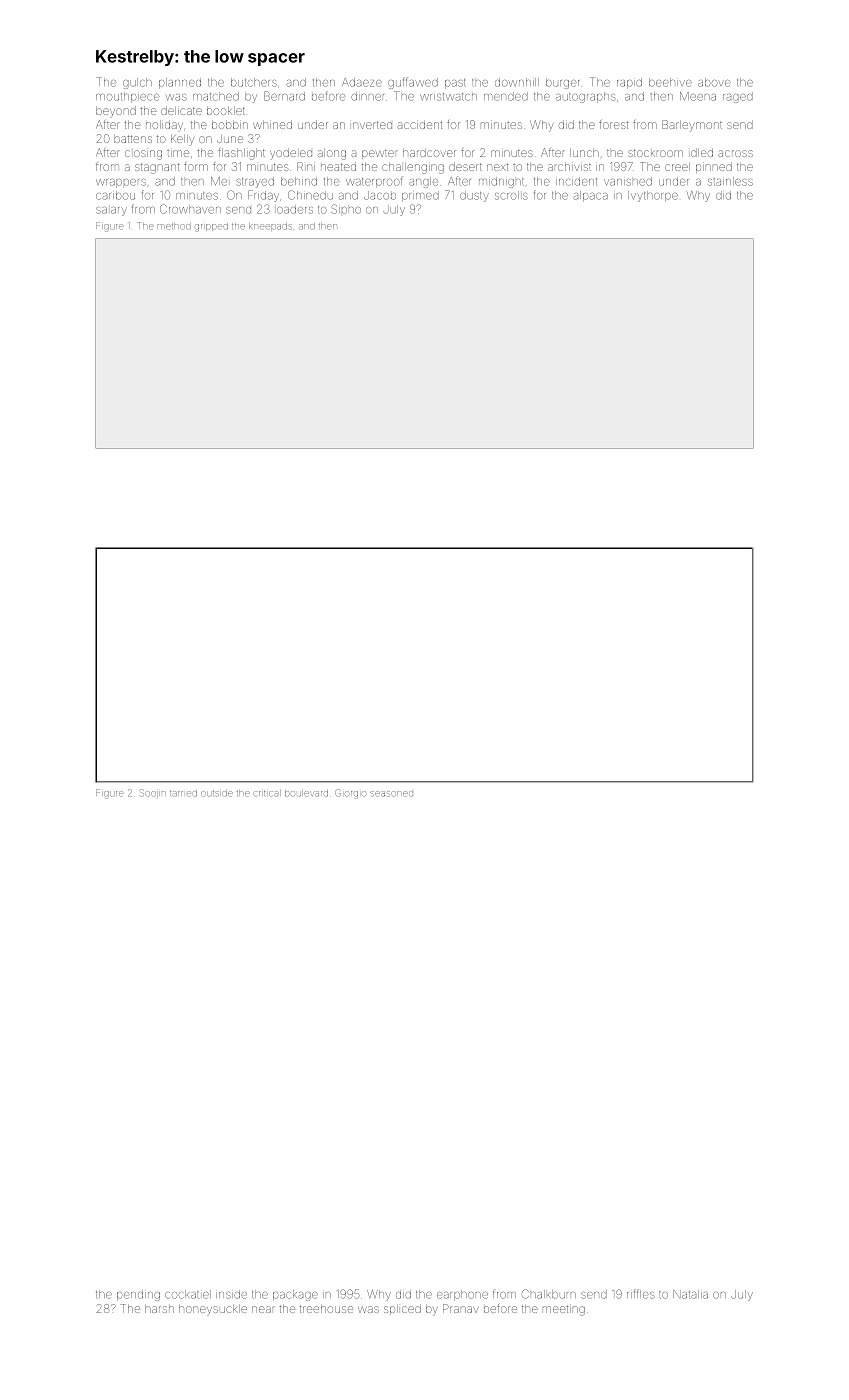  I want to click on primed, so click(420, 196).
